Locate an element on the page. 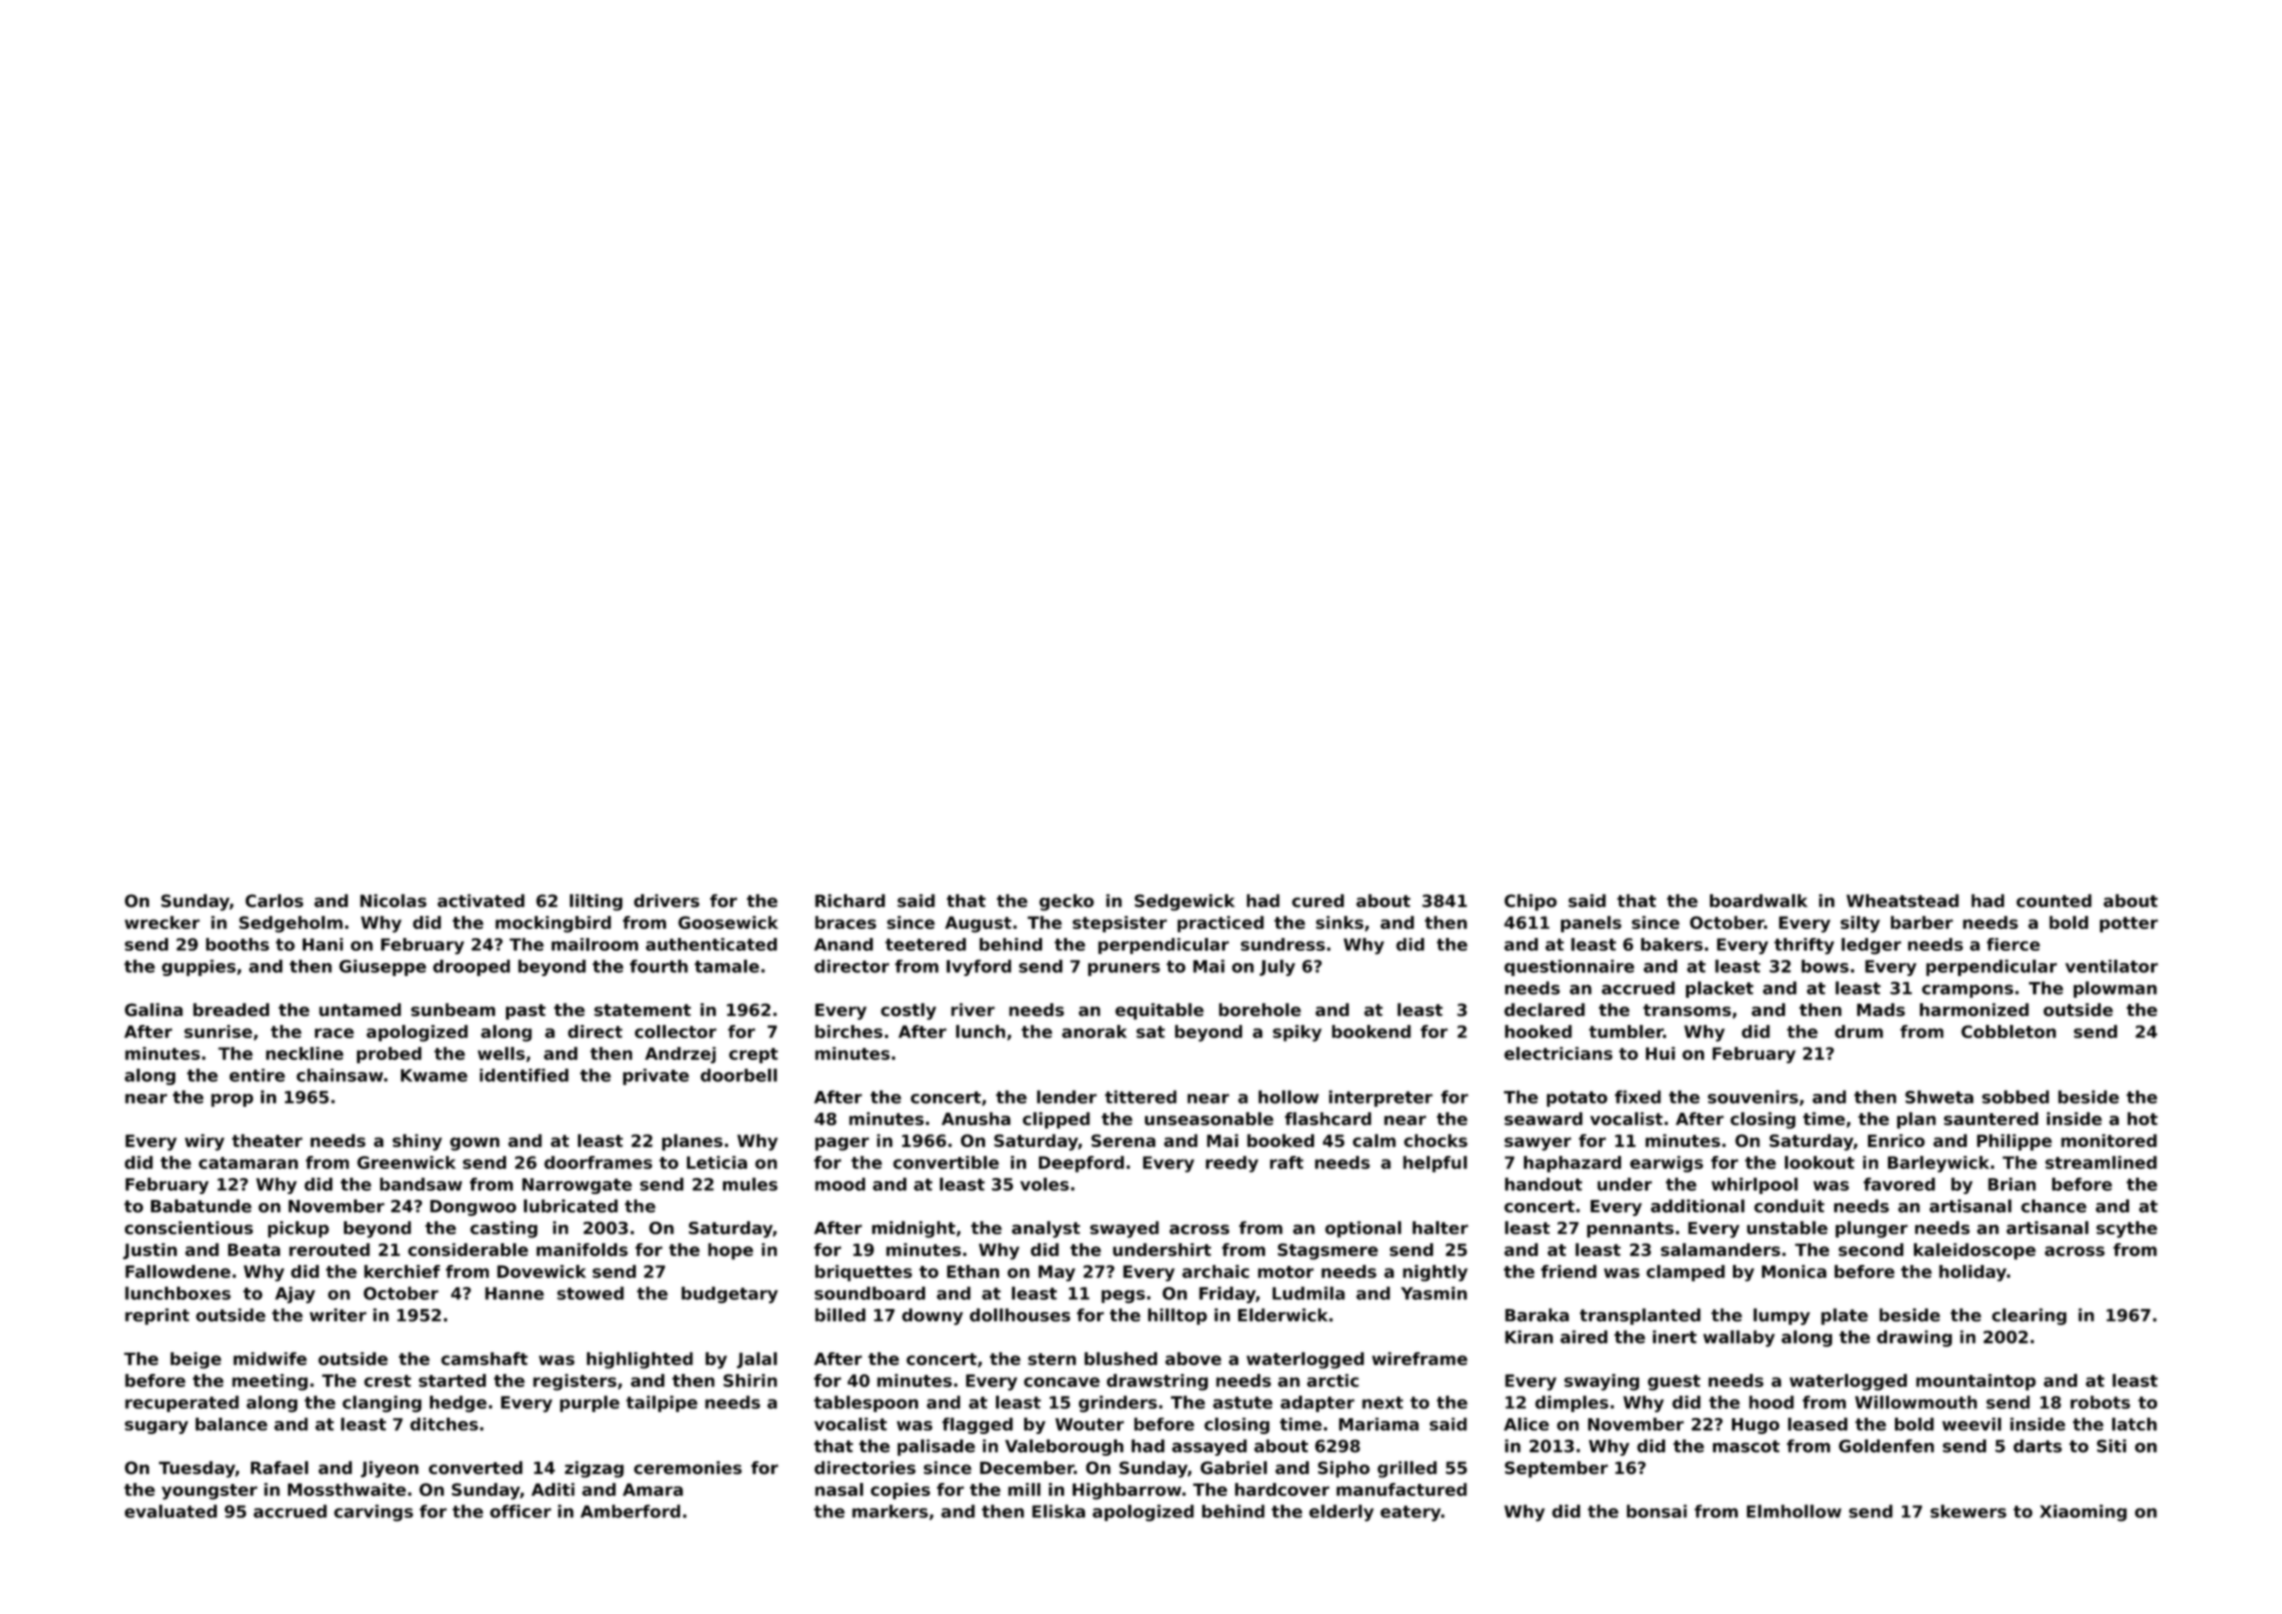 This image has height=1614, width=2282. wrecker is located at coordinates (162, 922).
